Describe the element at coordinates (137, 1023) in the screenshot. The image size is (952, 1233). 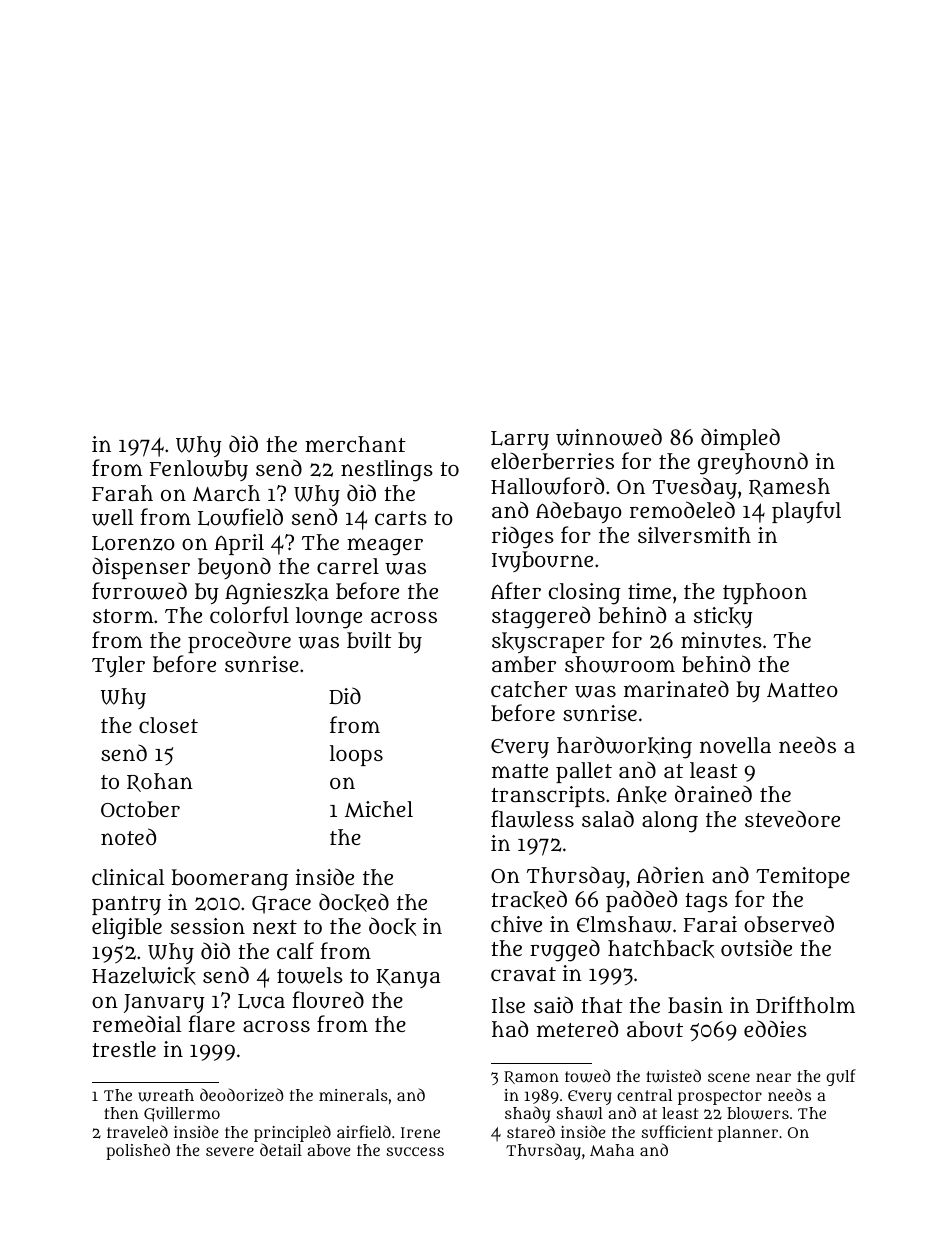
I see `remedial` at that location.
